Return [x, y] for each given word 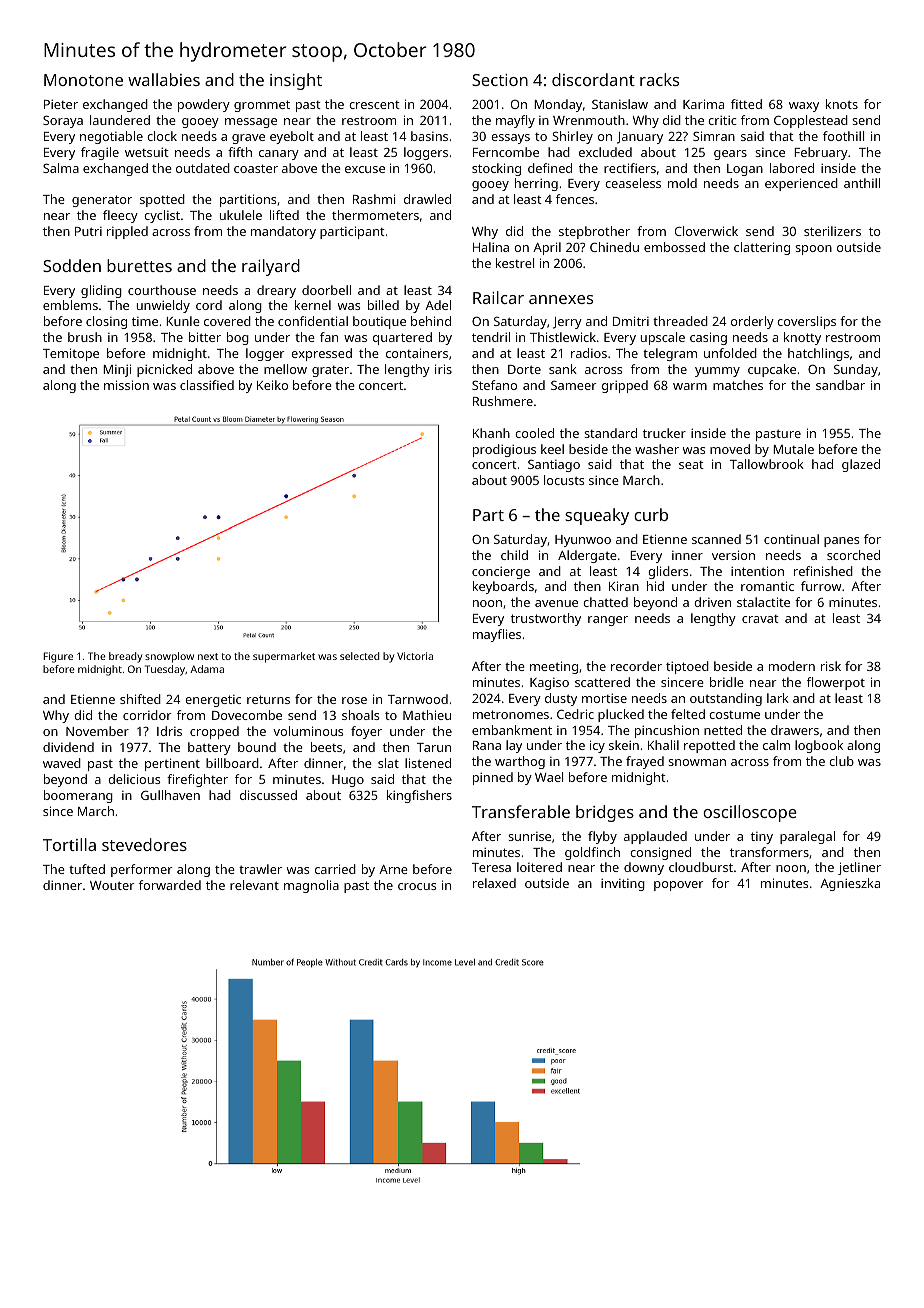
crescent [374, 105]
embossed [674, 247]
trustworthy [546, 619]
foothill [843, 136]
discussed [268, 795]
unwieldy [163, 306]
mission [126, 385]
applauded [655, 837]
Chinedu [614, 247]
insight [296, 81]
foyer [366, 732]
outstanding [726, 699]
